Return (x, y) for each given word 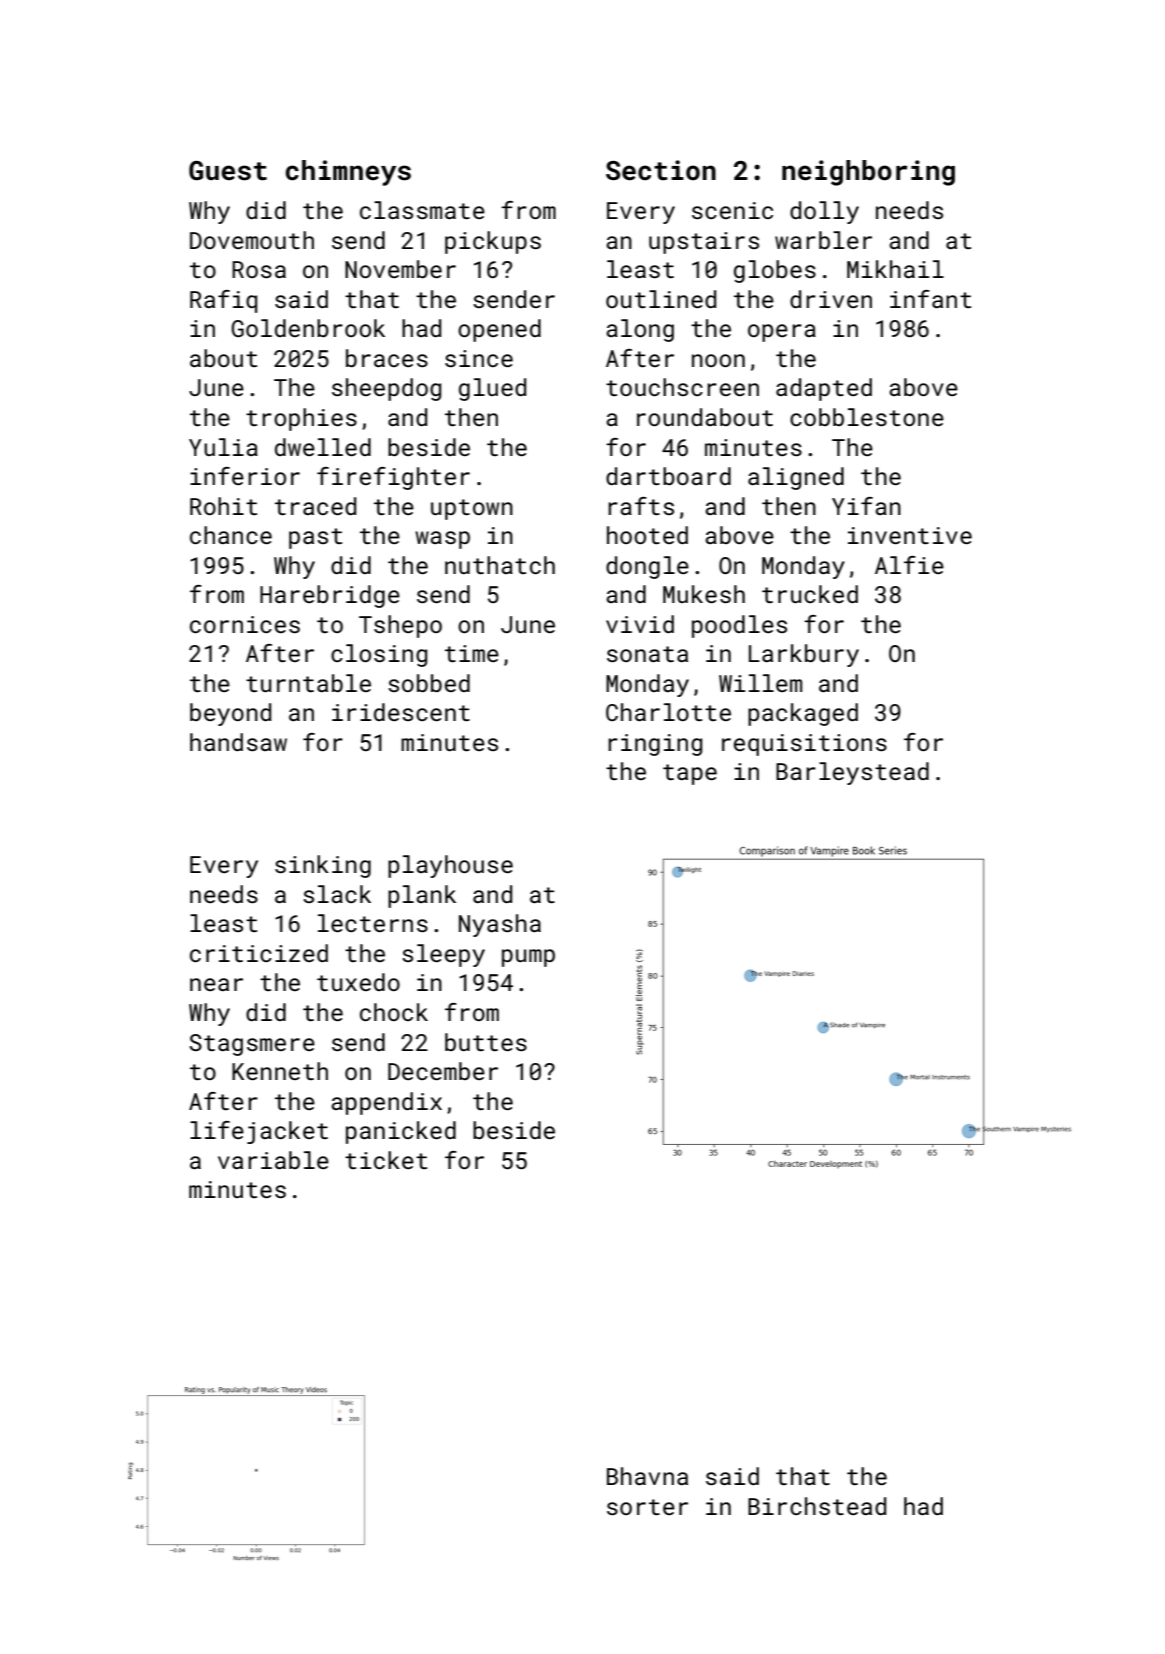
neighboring (868, 173)
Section (661, 170)
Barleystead (852, 773)
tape (690, 774)
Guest (228, 171)
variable (273, 1160)
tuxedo (358, 982)
